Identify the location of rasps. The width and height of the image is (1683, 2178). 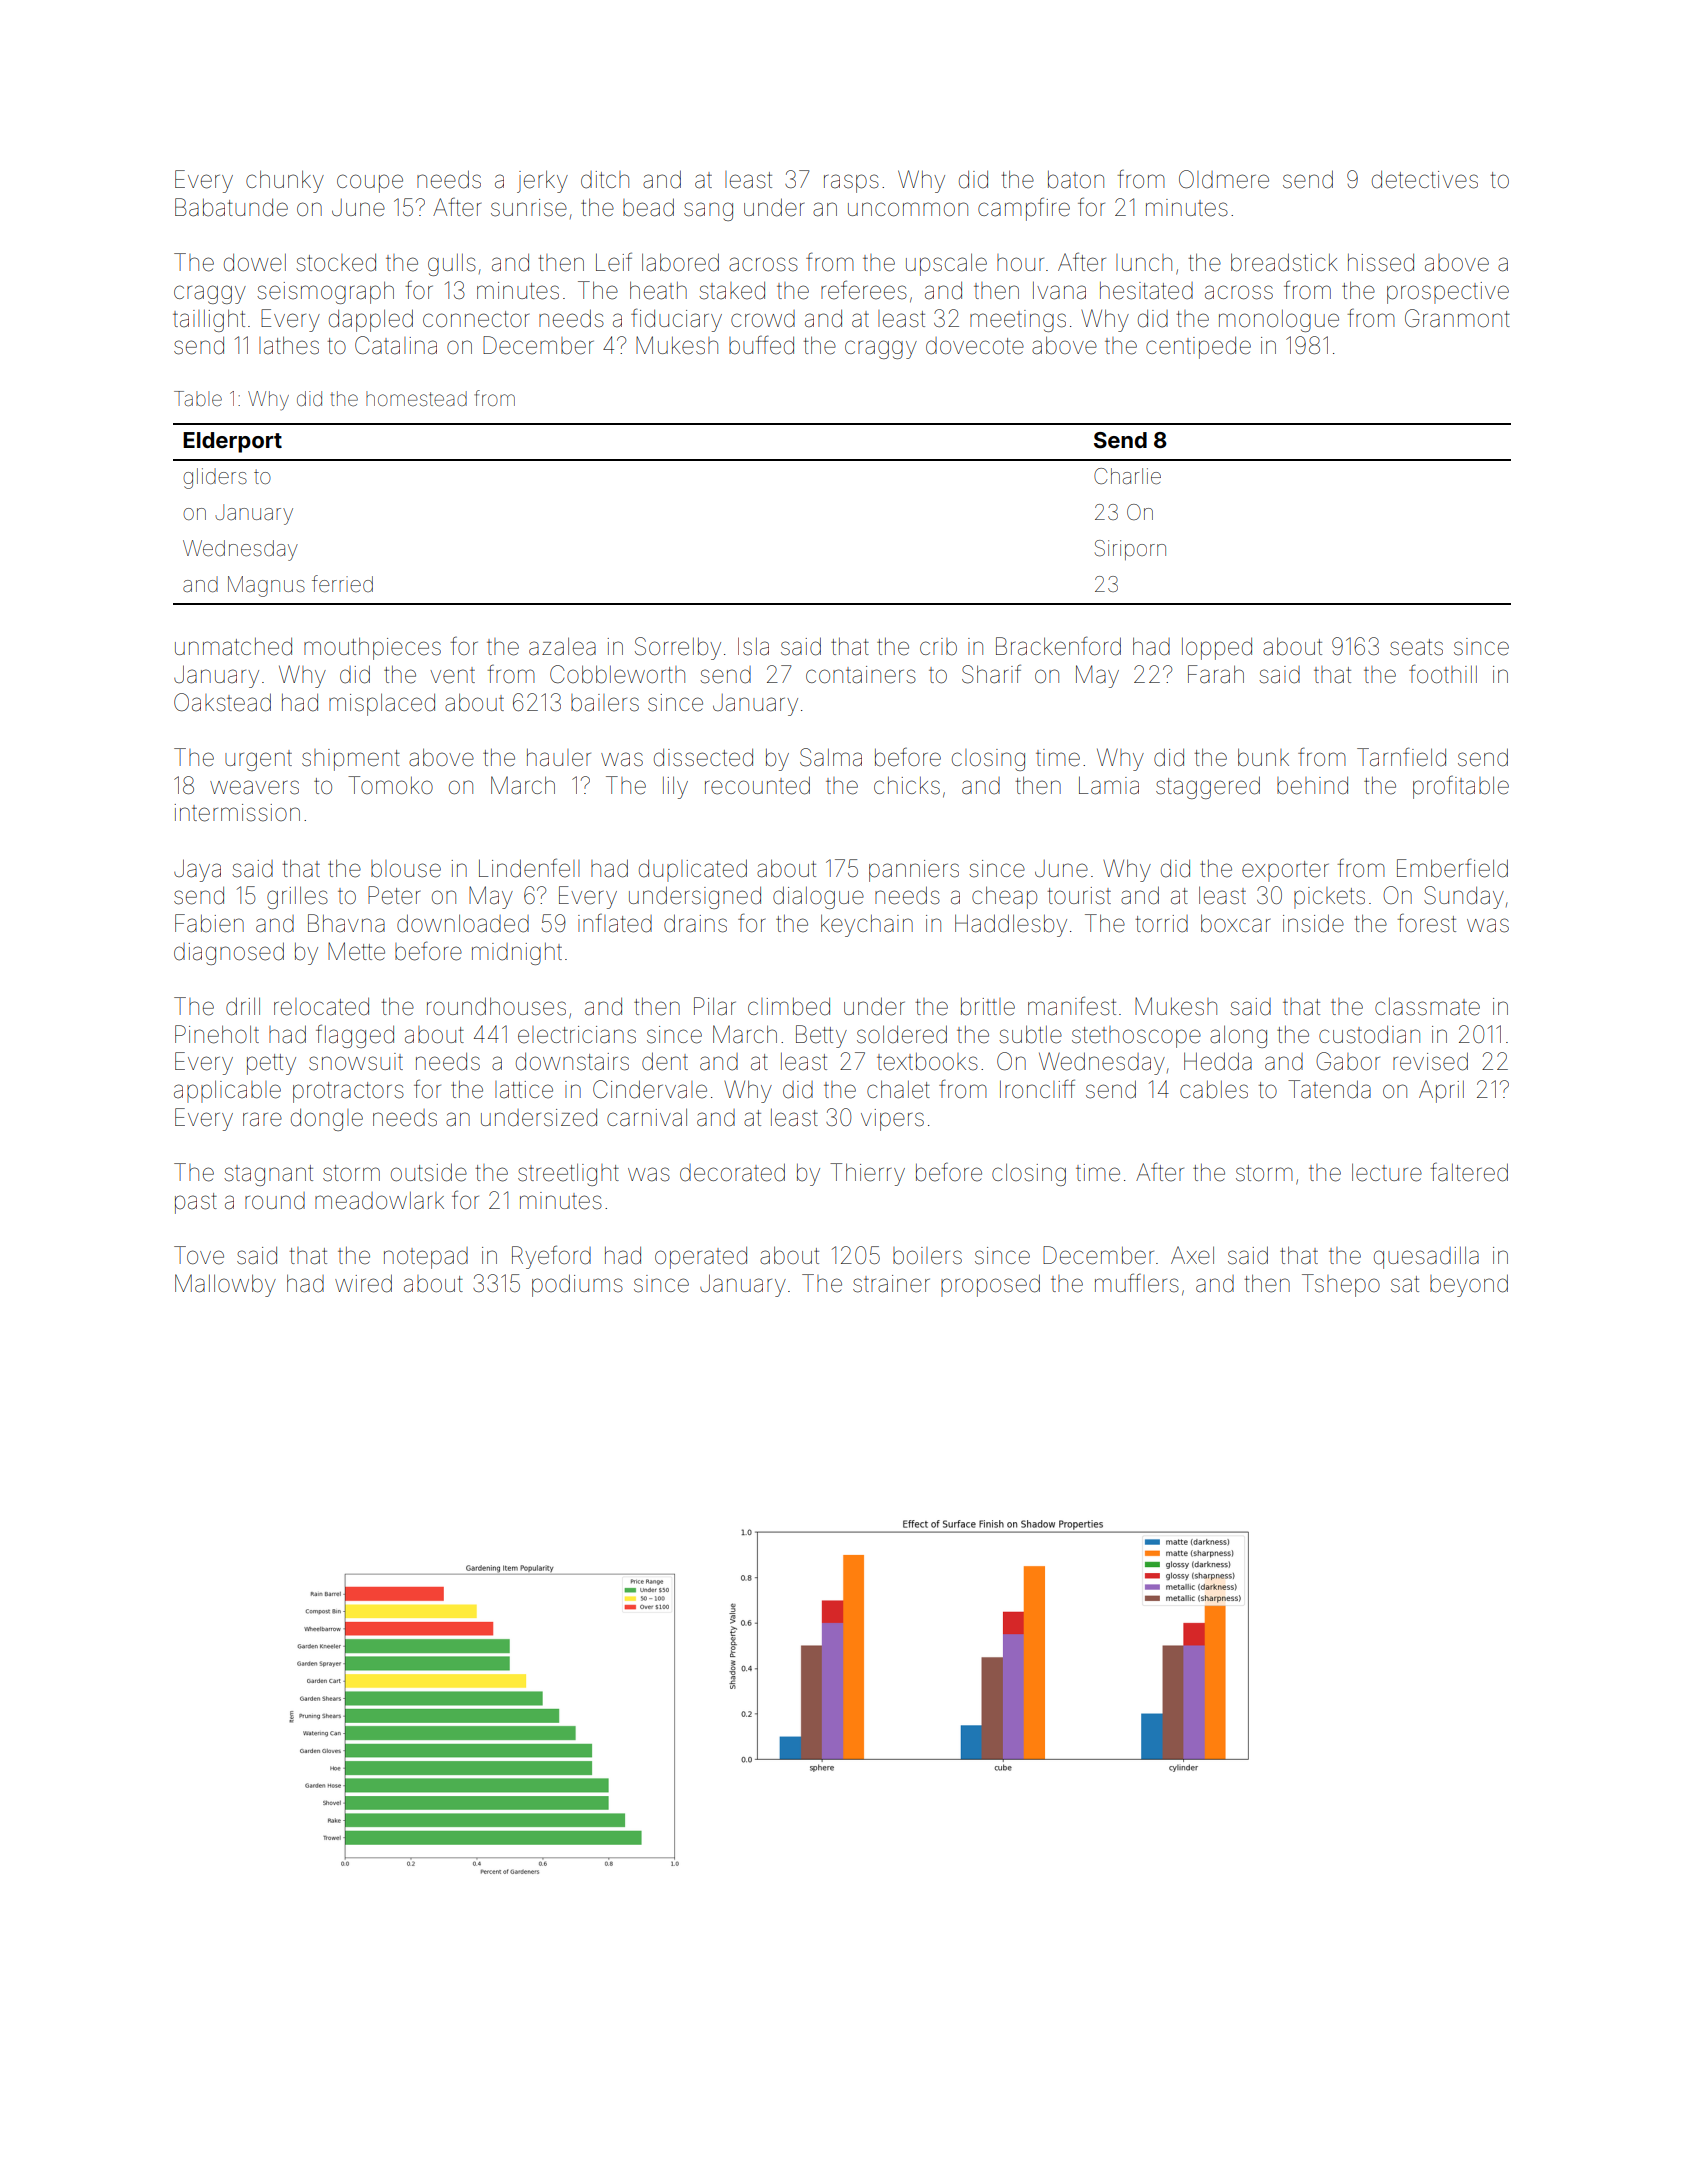
(851, 183).
